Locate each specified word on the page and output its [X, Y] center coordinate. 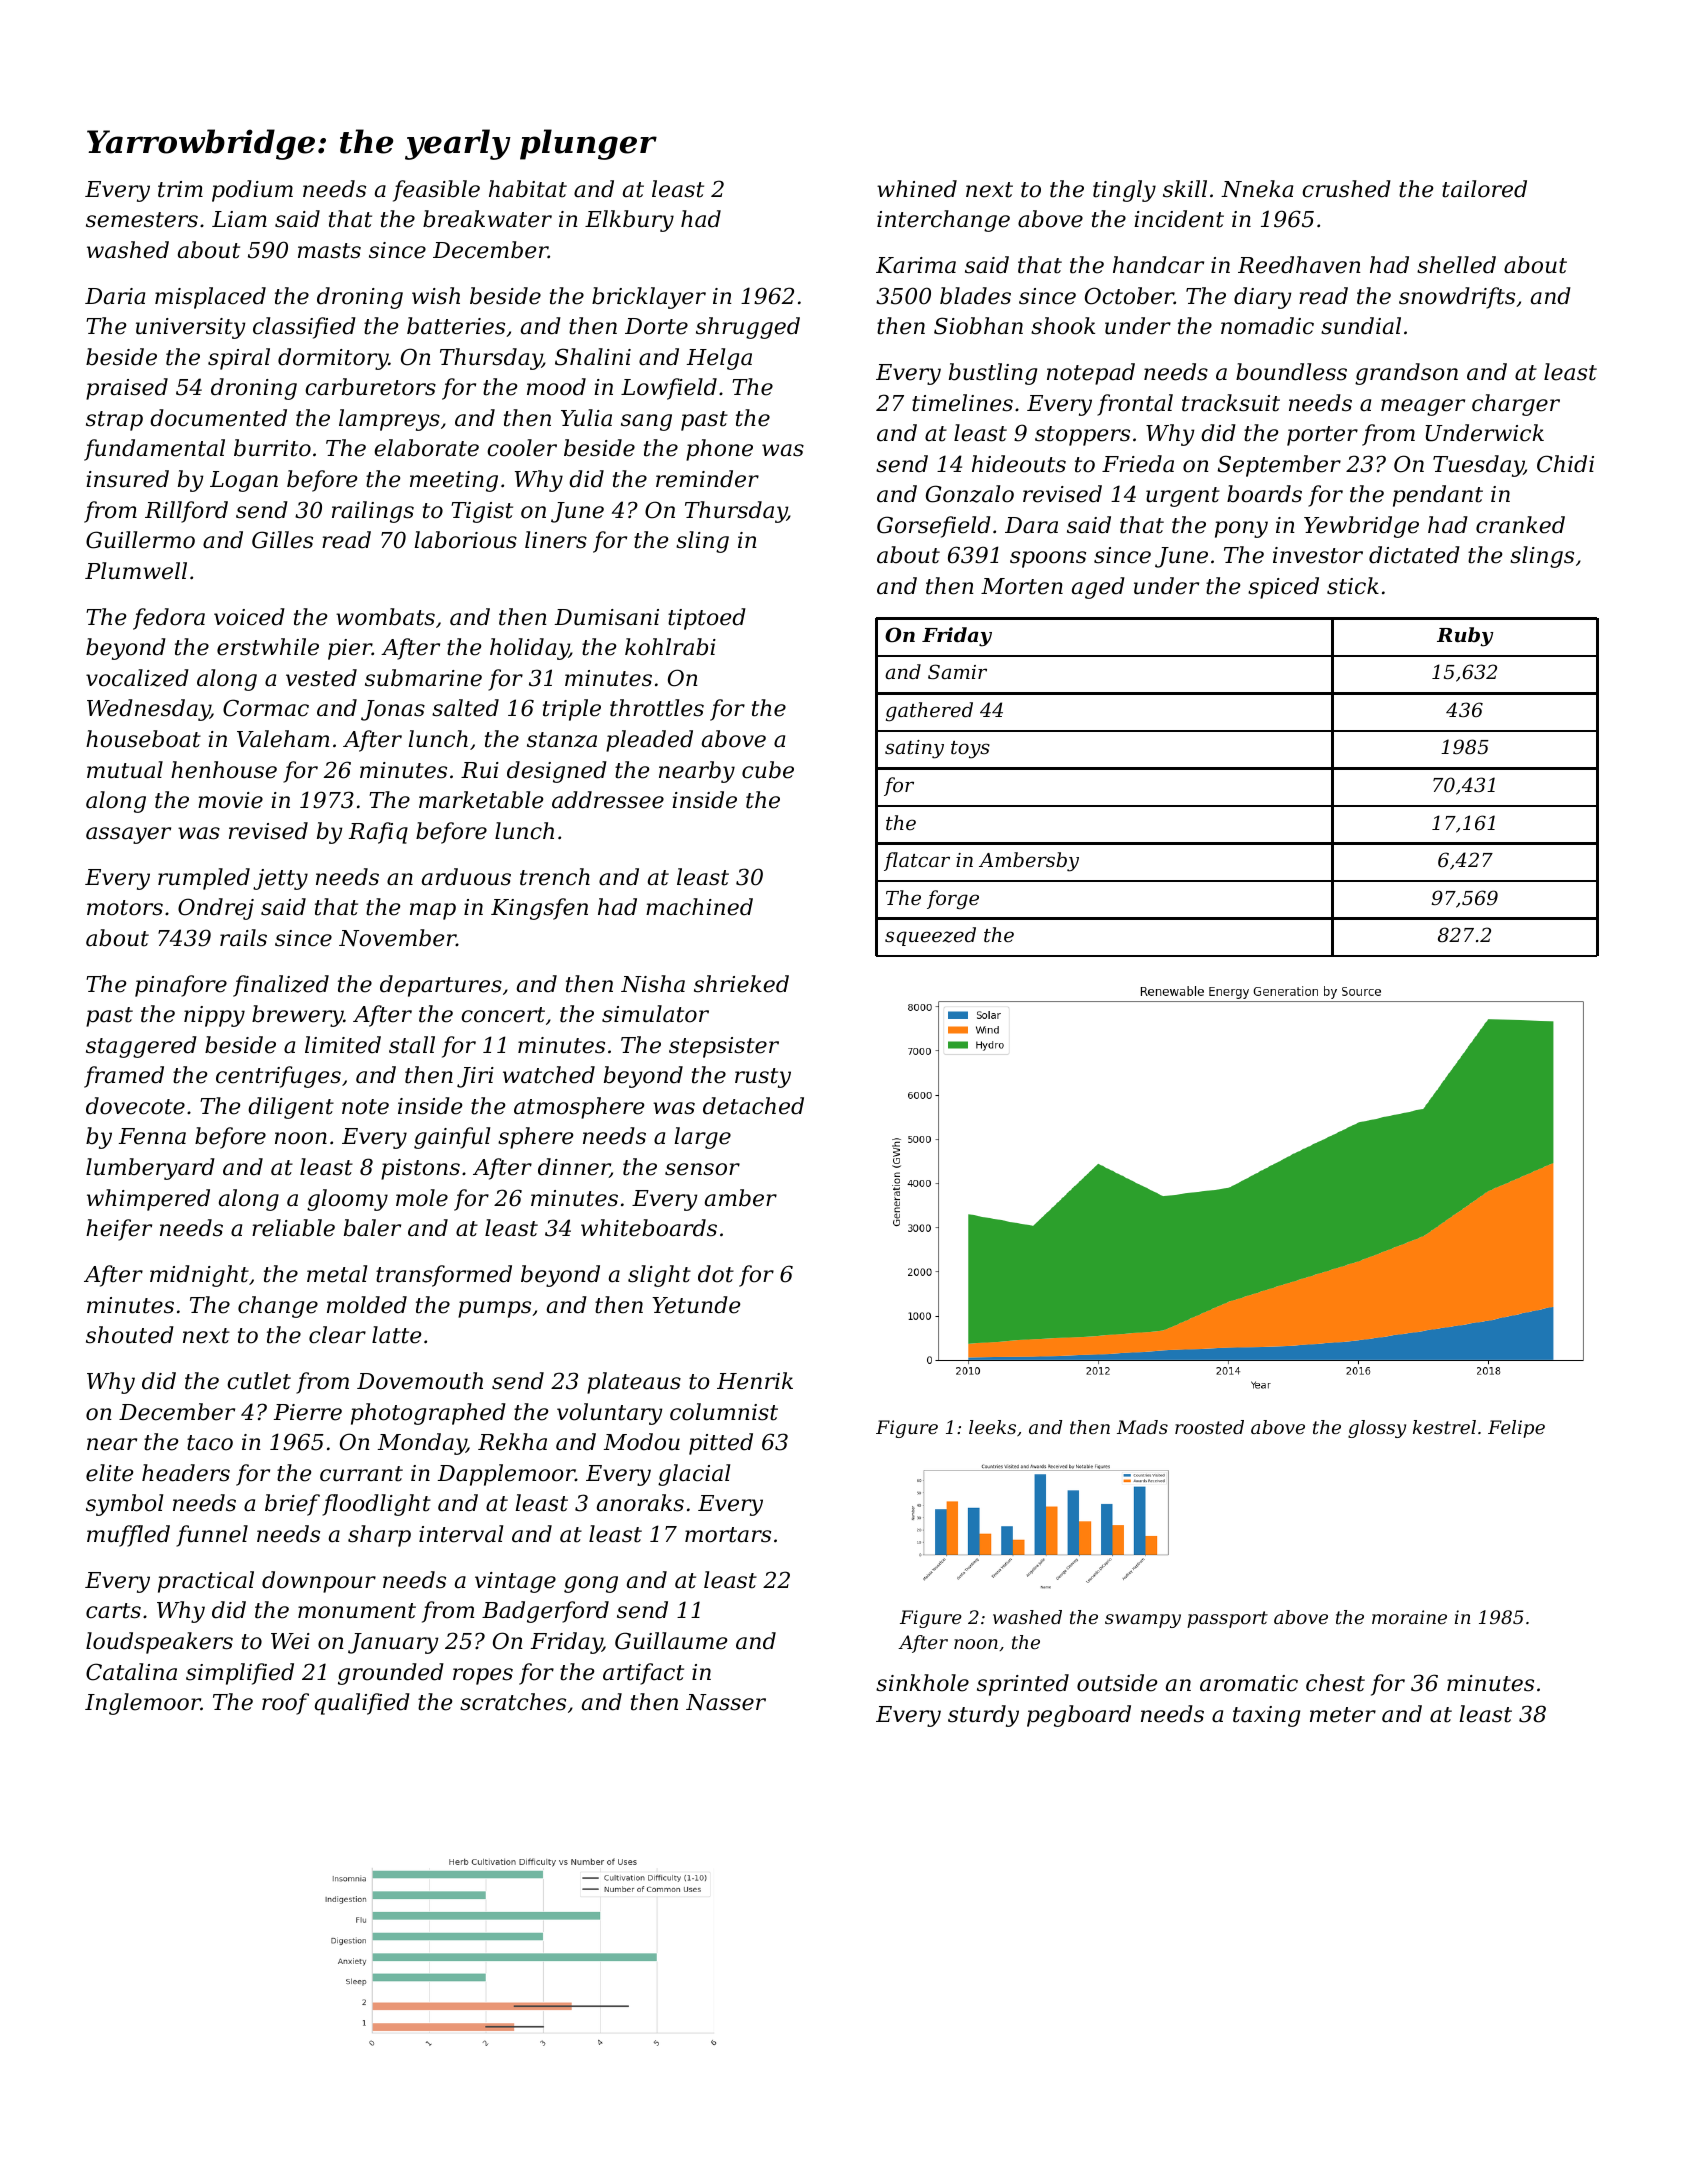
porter [1322, 436]
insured [127, 479]
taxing [1266, 1716]
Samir [957, 671]
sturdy [983, 1716]
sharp [379, 1536]
